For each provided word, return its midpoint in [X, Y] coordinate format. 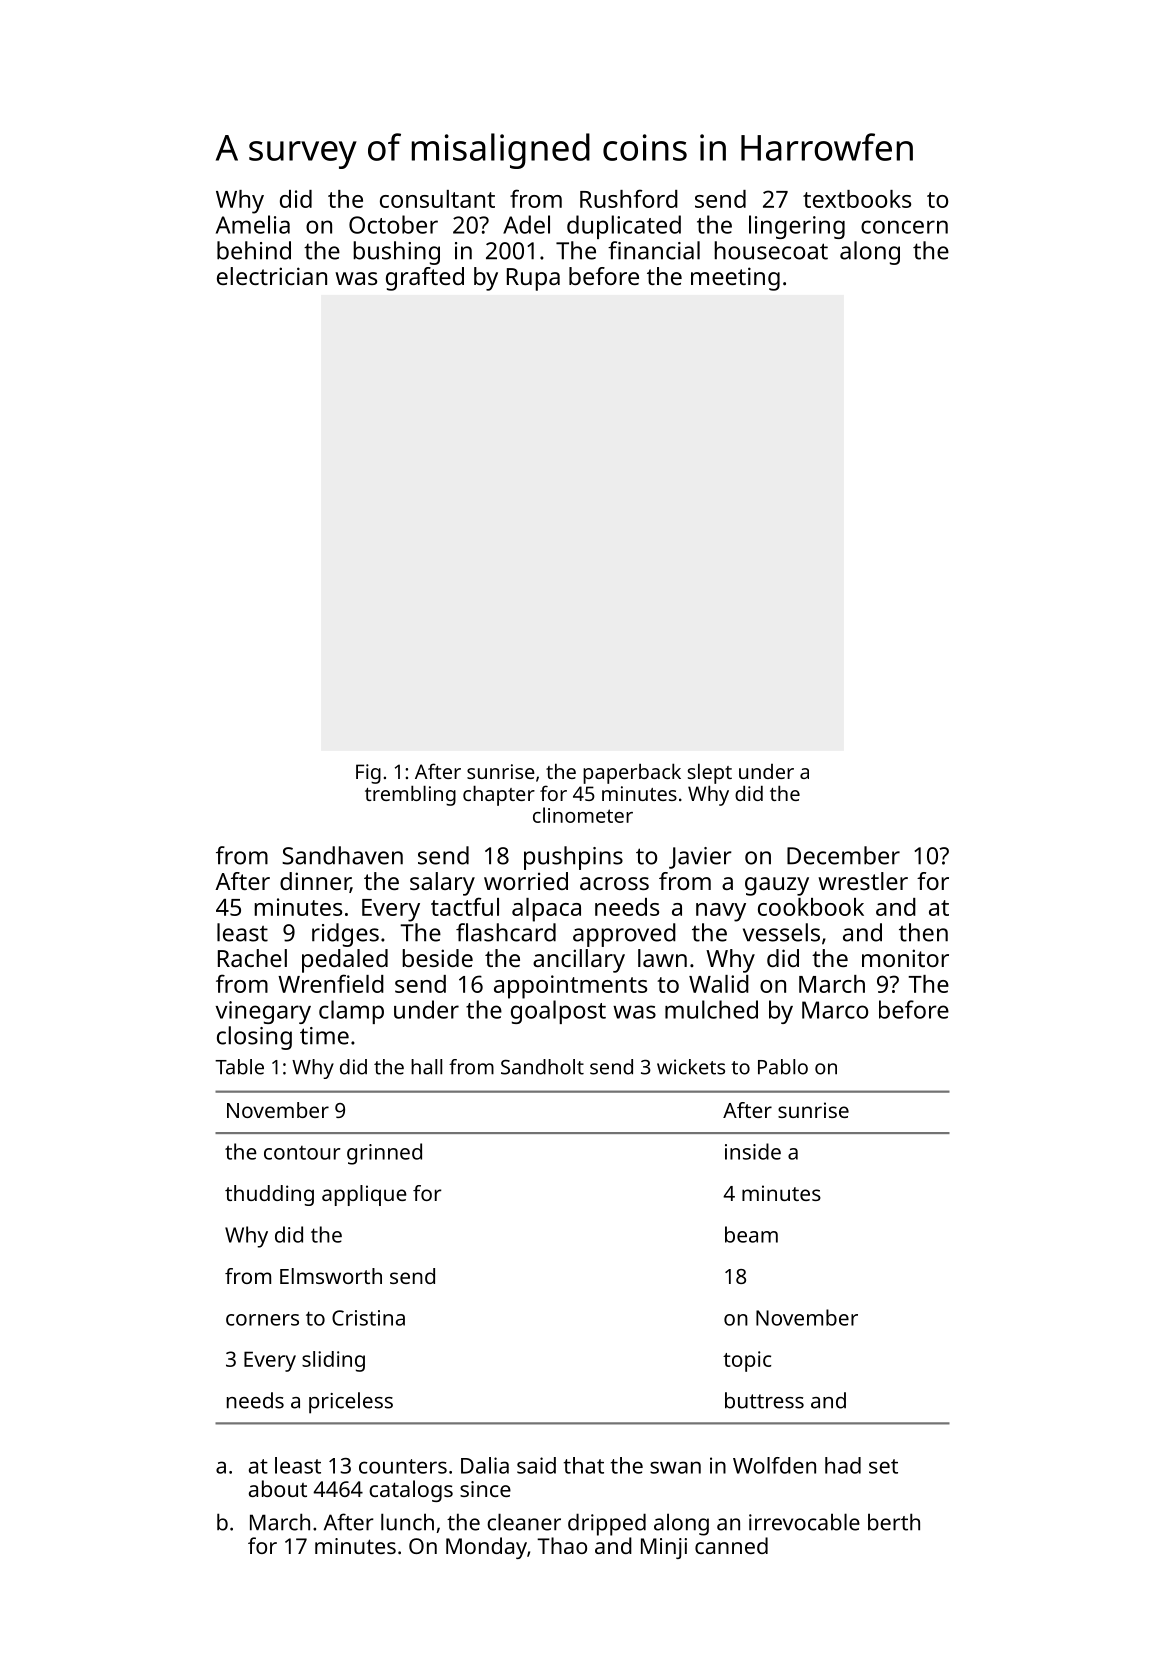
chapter [499, 795]
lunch [407, 1522]
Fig [368, 774]
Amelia [253, 224]
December [843, 855]
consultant [437, 199]
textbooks [857, 199]
